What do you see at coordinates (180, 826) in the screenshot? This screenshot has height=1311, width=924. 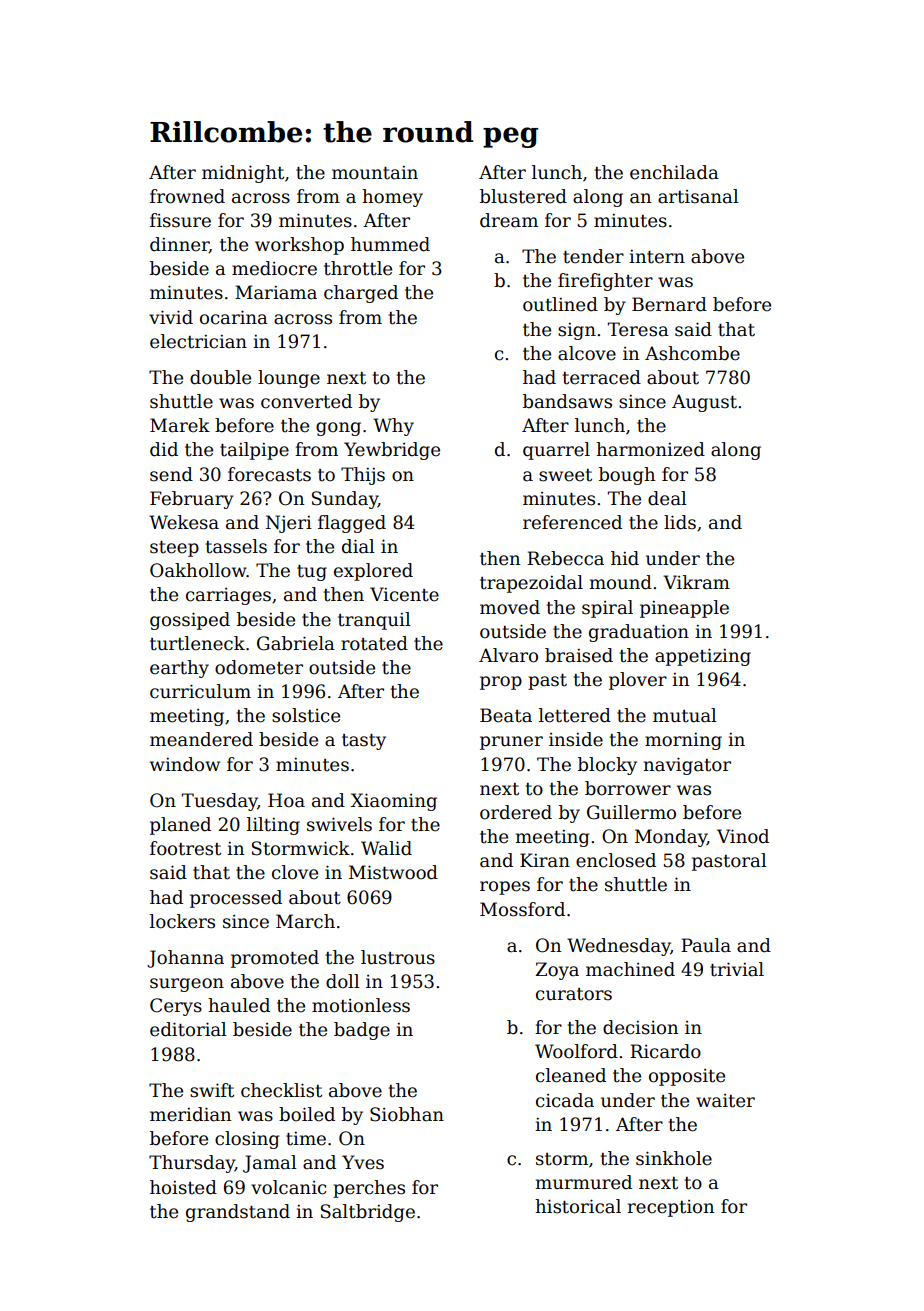 I see `planed` at bounding box center [180, 826].
